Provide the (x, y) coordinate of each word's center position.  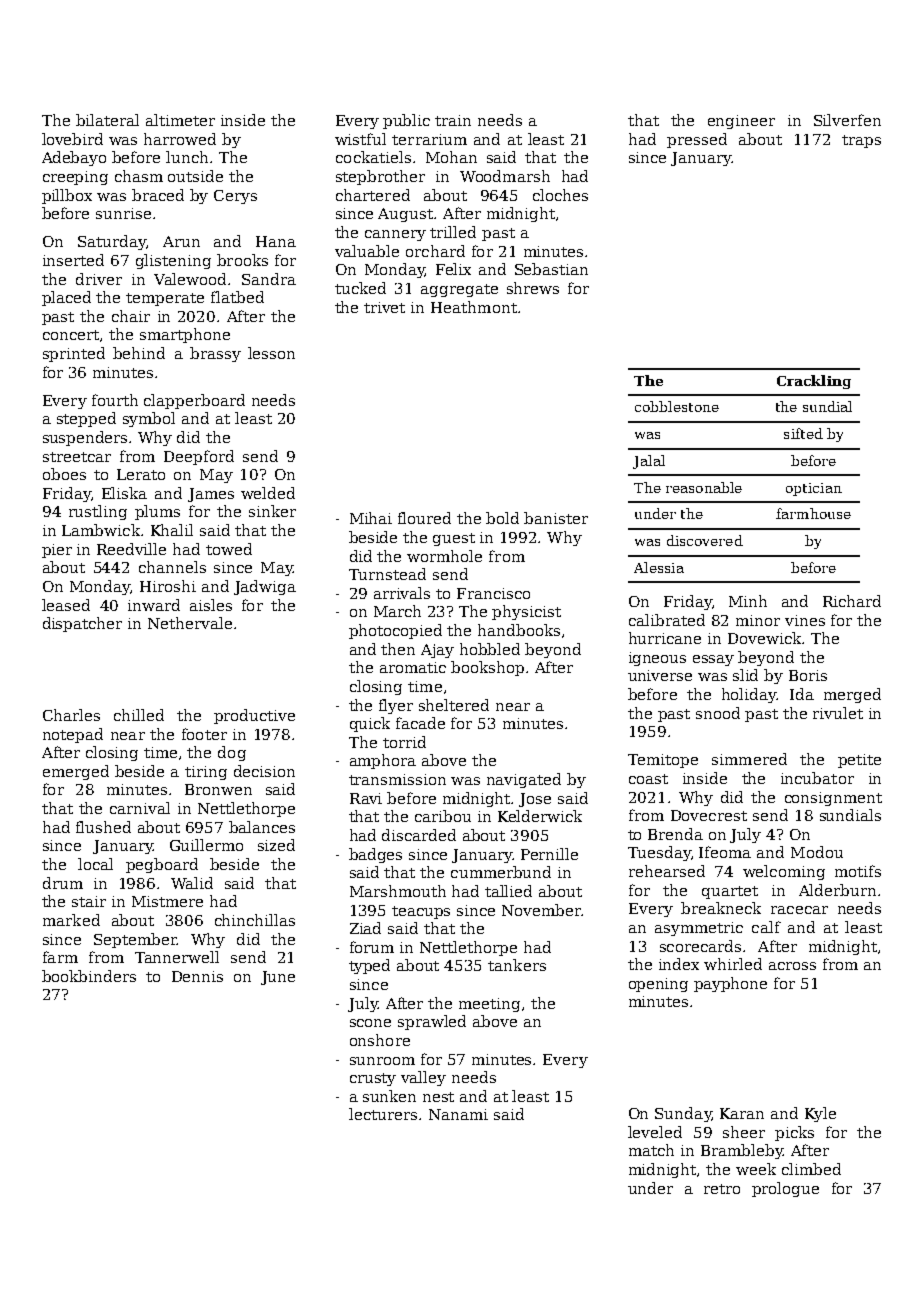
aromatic (413, 667)
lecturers (383, 1114)
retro (722, 1189)
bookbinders (89, 976)
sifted (803, 433)
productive (254, 716)
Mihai (371, 518)
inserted (73, 260)
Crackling (814, 382)
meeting (489, 1005)
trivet (384, 307)
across (792, 966)
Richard (852, 601)
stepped (86, 419)
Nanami (458, 1114)
